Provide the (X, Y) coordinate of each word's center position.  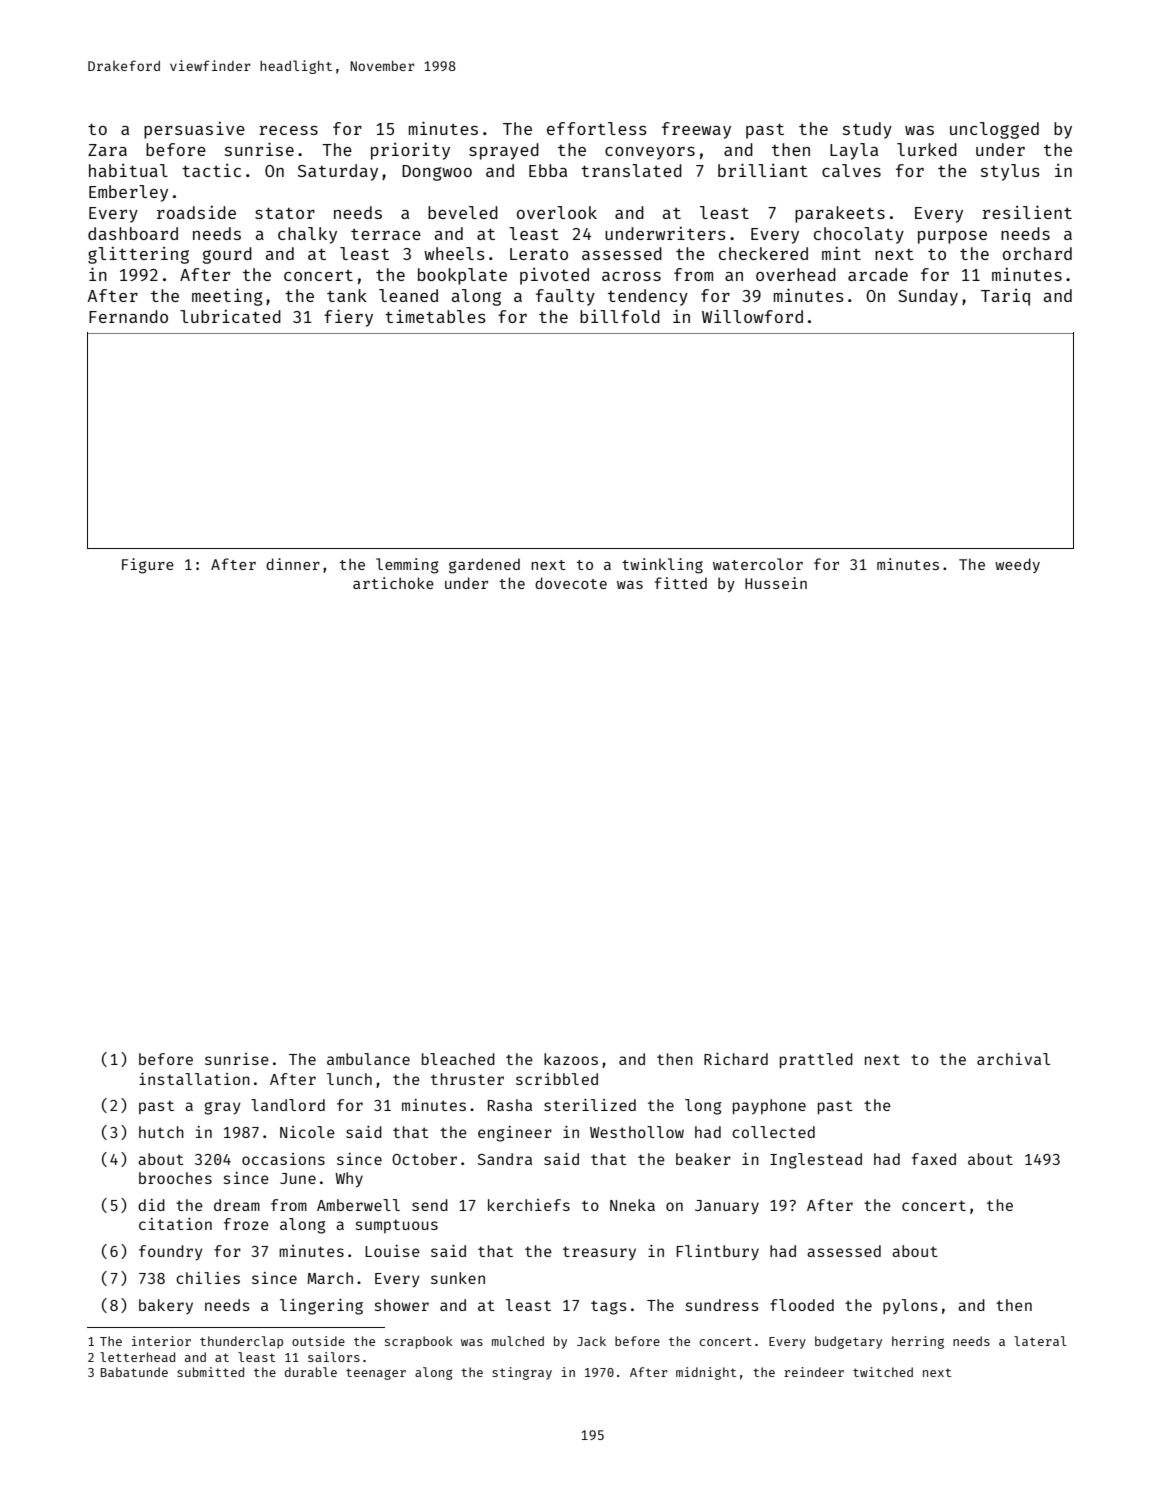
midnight (706, 1373)
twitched (883, 1372)
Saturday (338, 172)
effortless (597, 128)
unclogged (994, 130)
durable (311, 1372)
